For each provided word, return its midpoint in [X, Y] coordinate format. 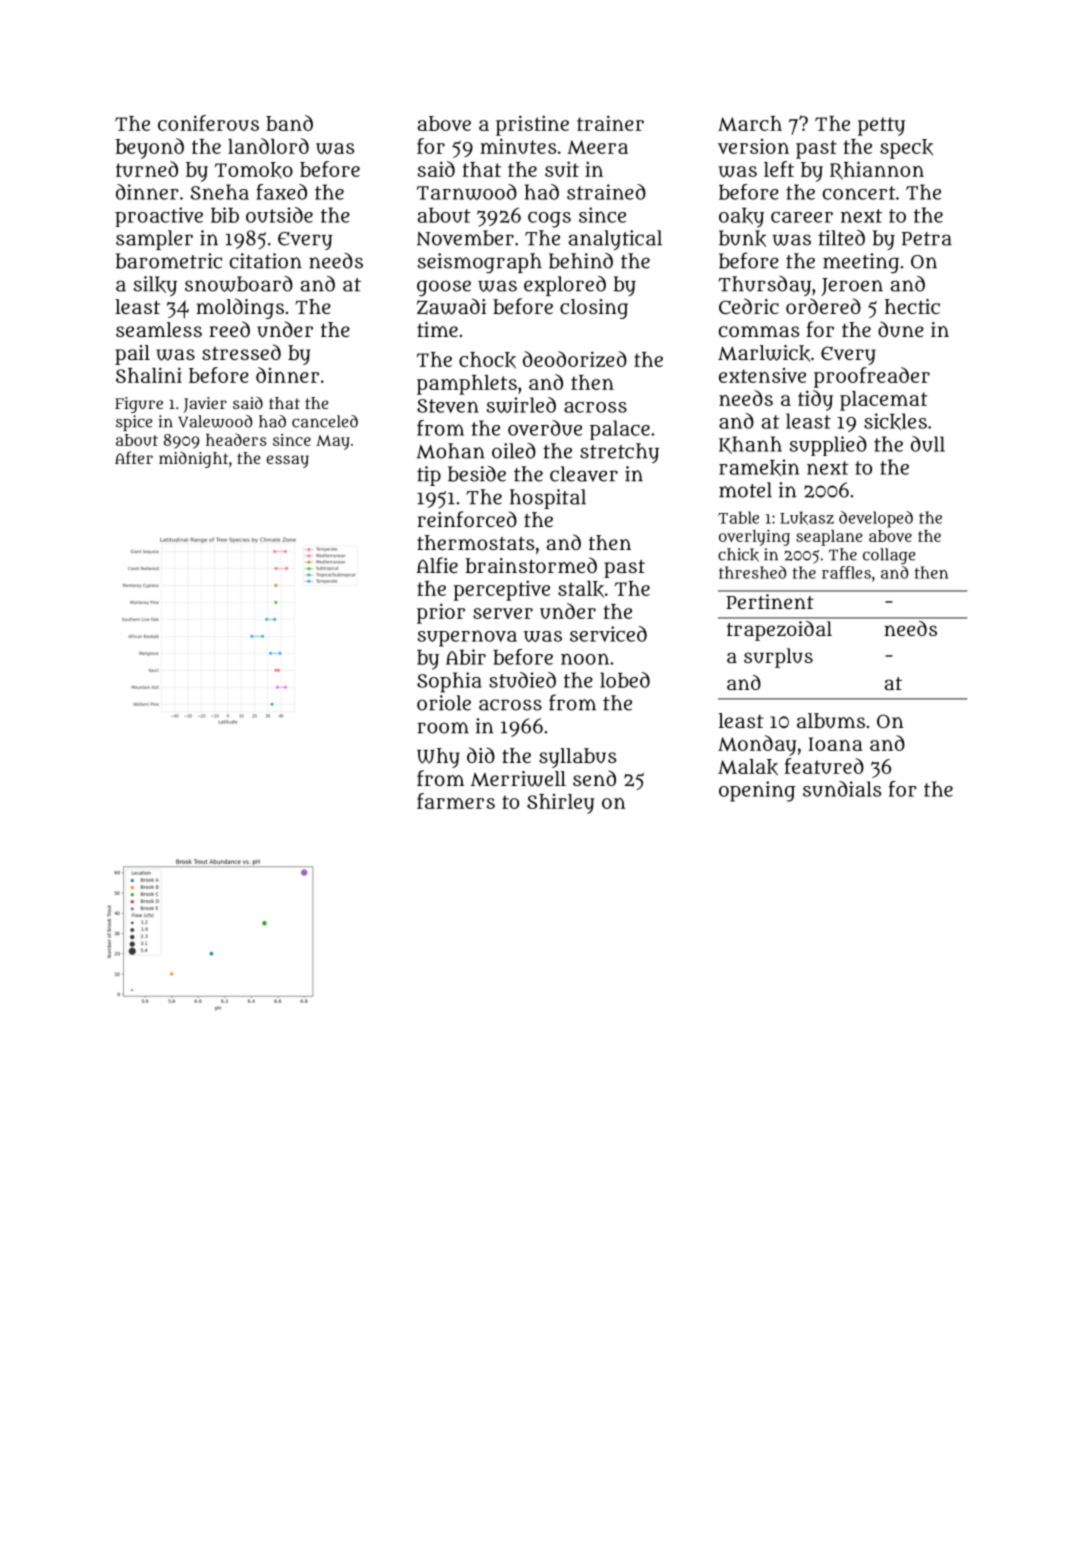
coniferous [208, 123]
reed [229, 329]
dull [928, 444]
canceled [325, 421]
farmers [456, 801]
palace [620, 430]
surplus [778, 658]
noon [585, 659]
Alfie [437, 565]
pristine [532, 125]
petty [881, 126]
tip [429, 476]
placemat [883, 401]
